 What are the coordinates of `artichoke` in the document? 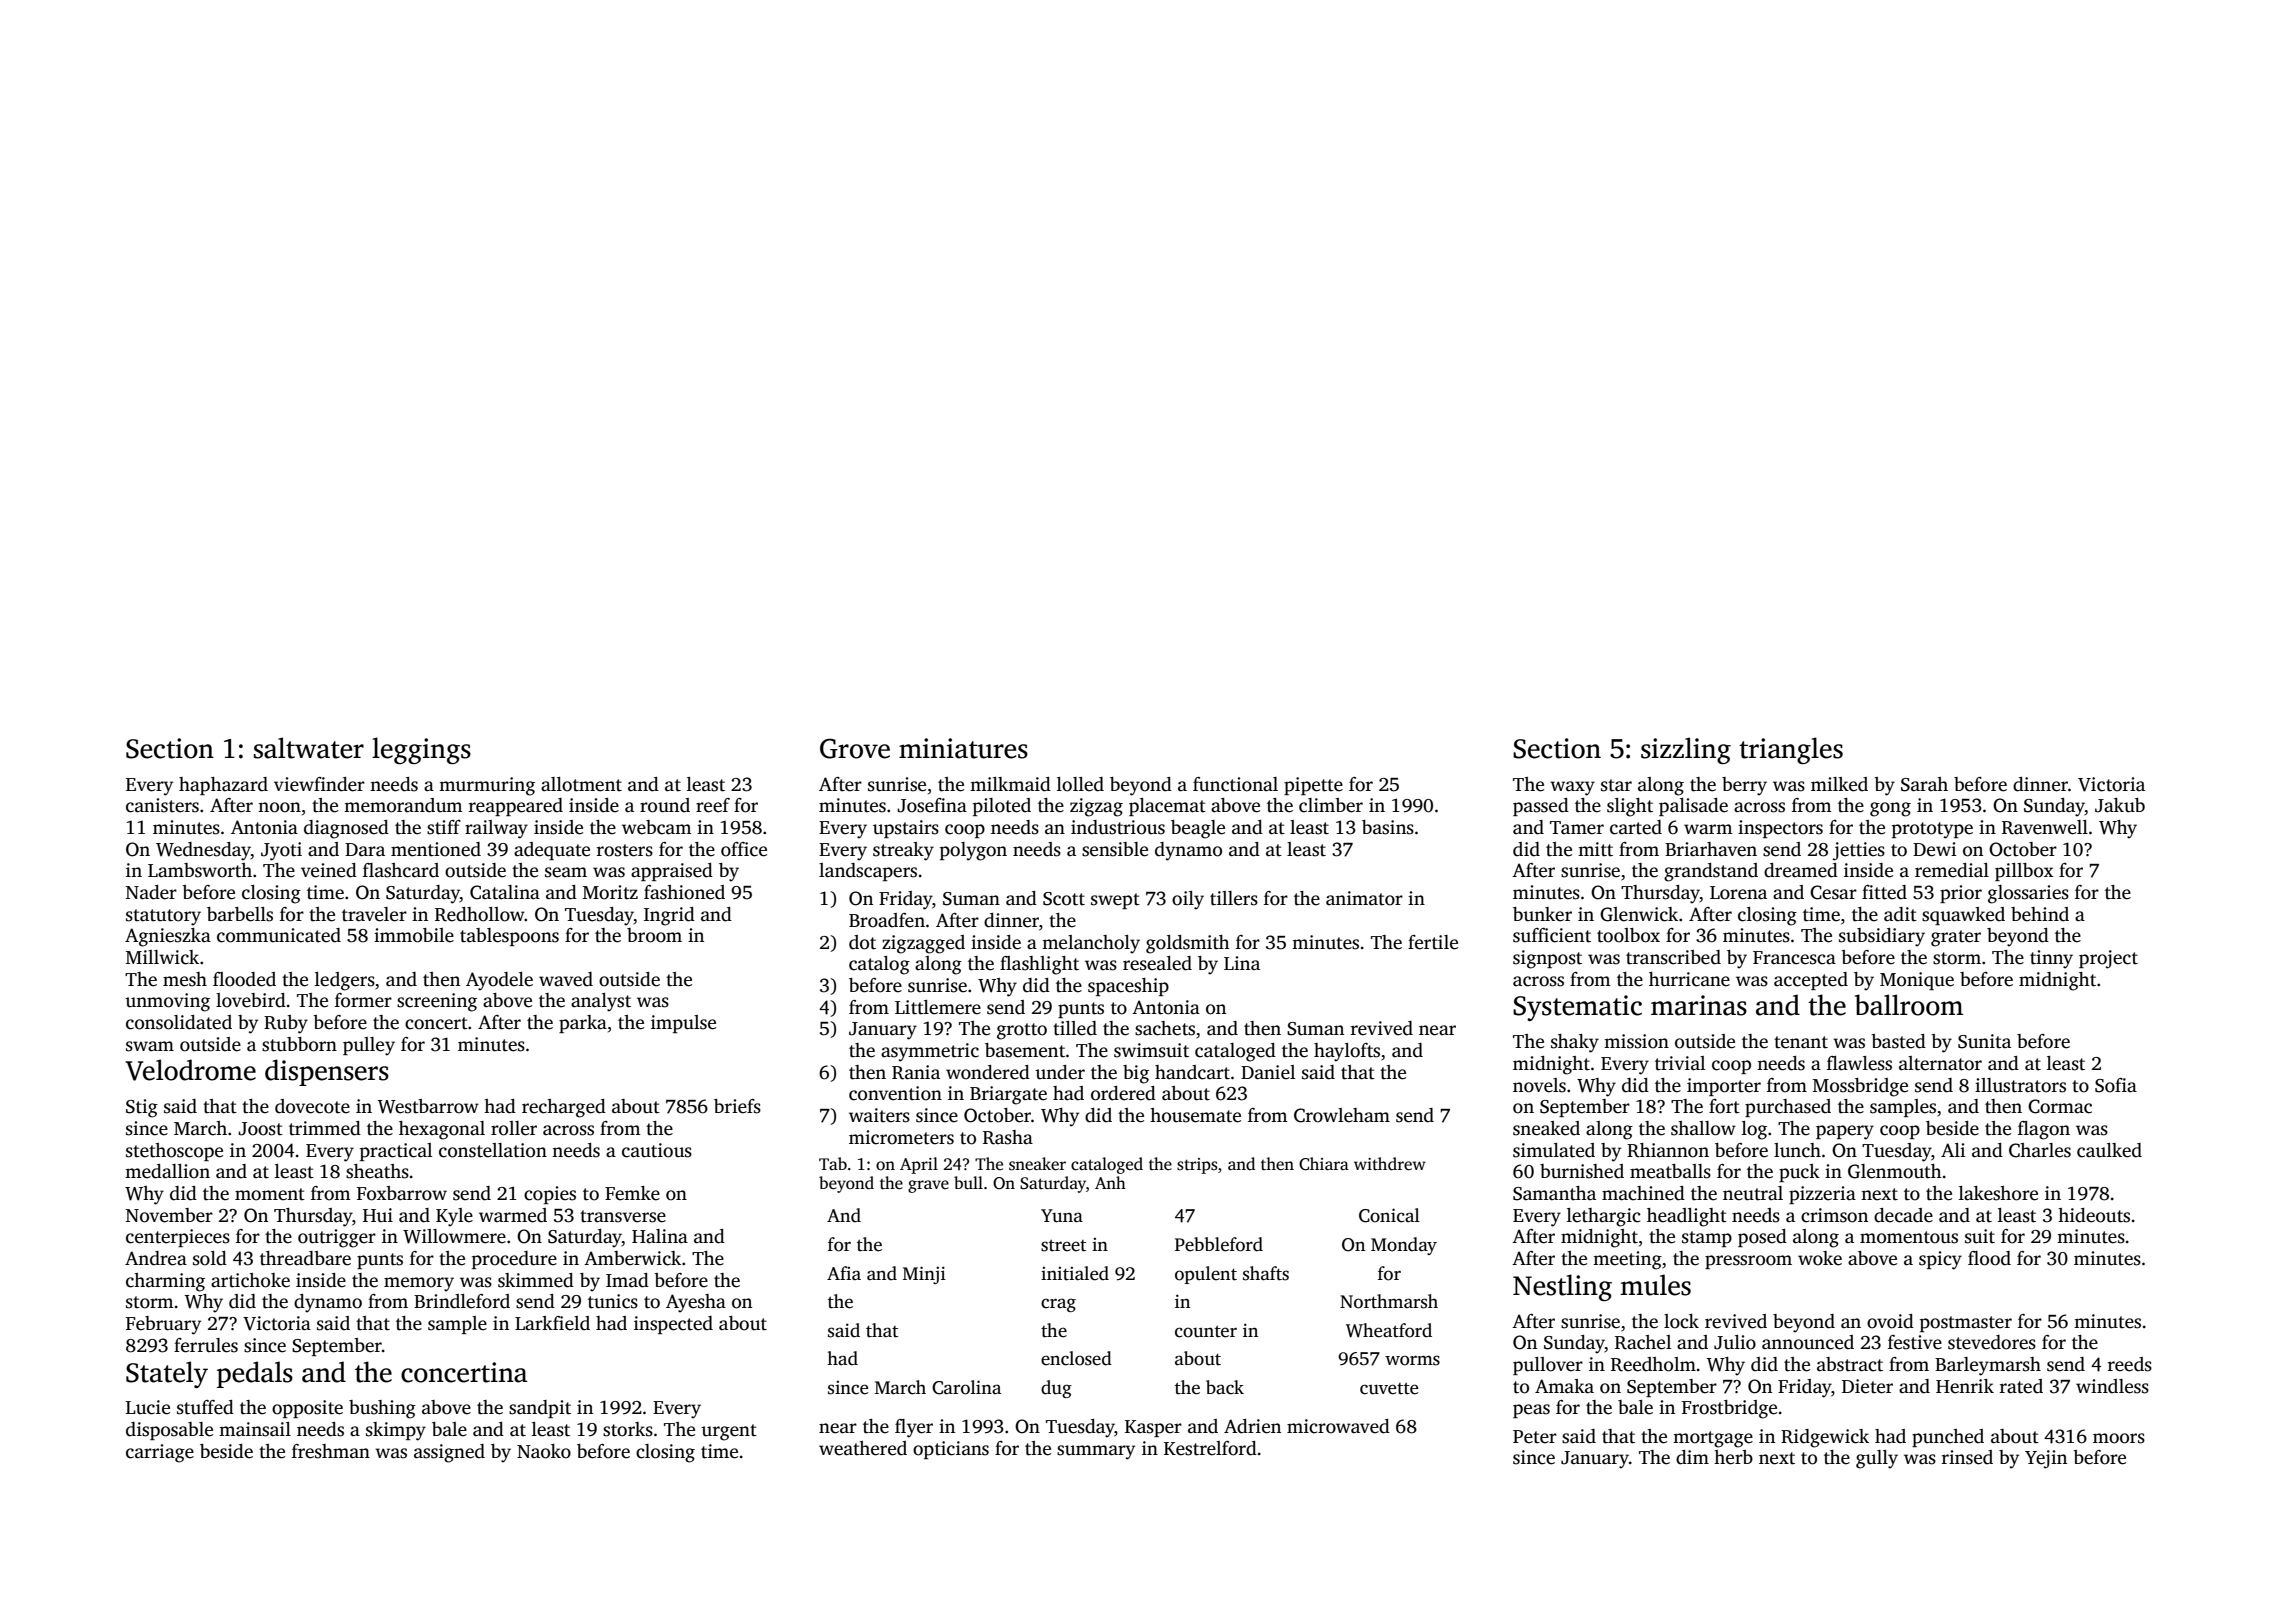 It's located at (250, 1280).
